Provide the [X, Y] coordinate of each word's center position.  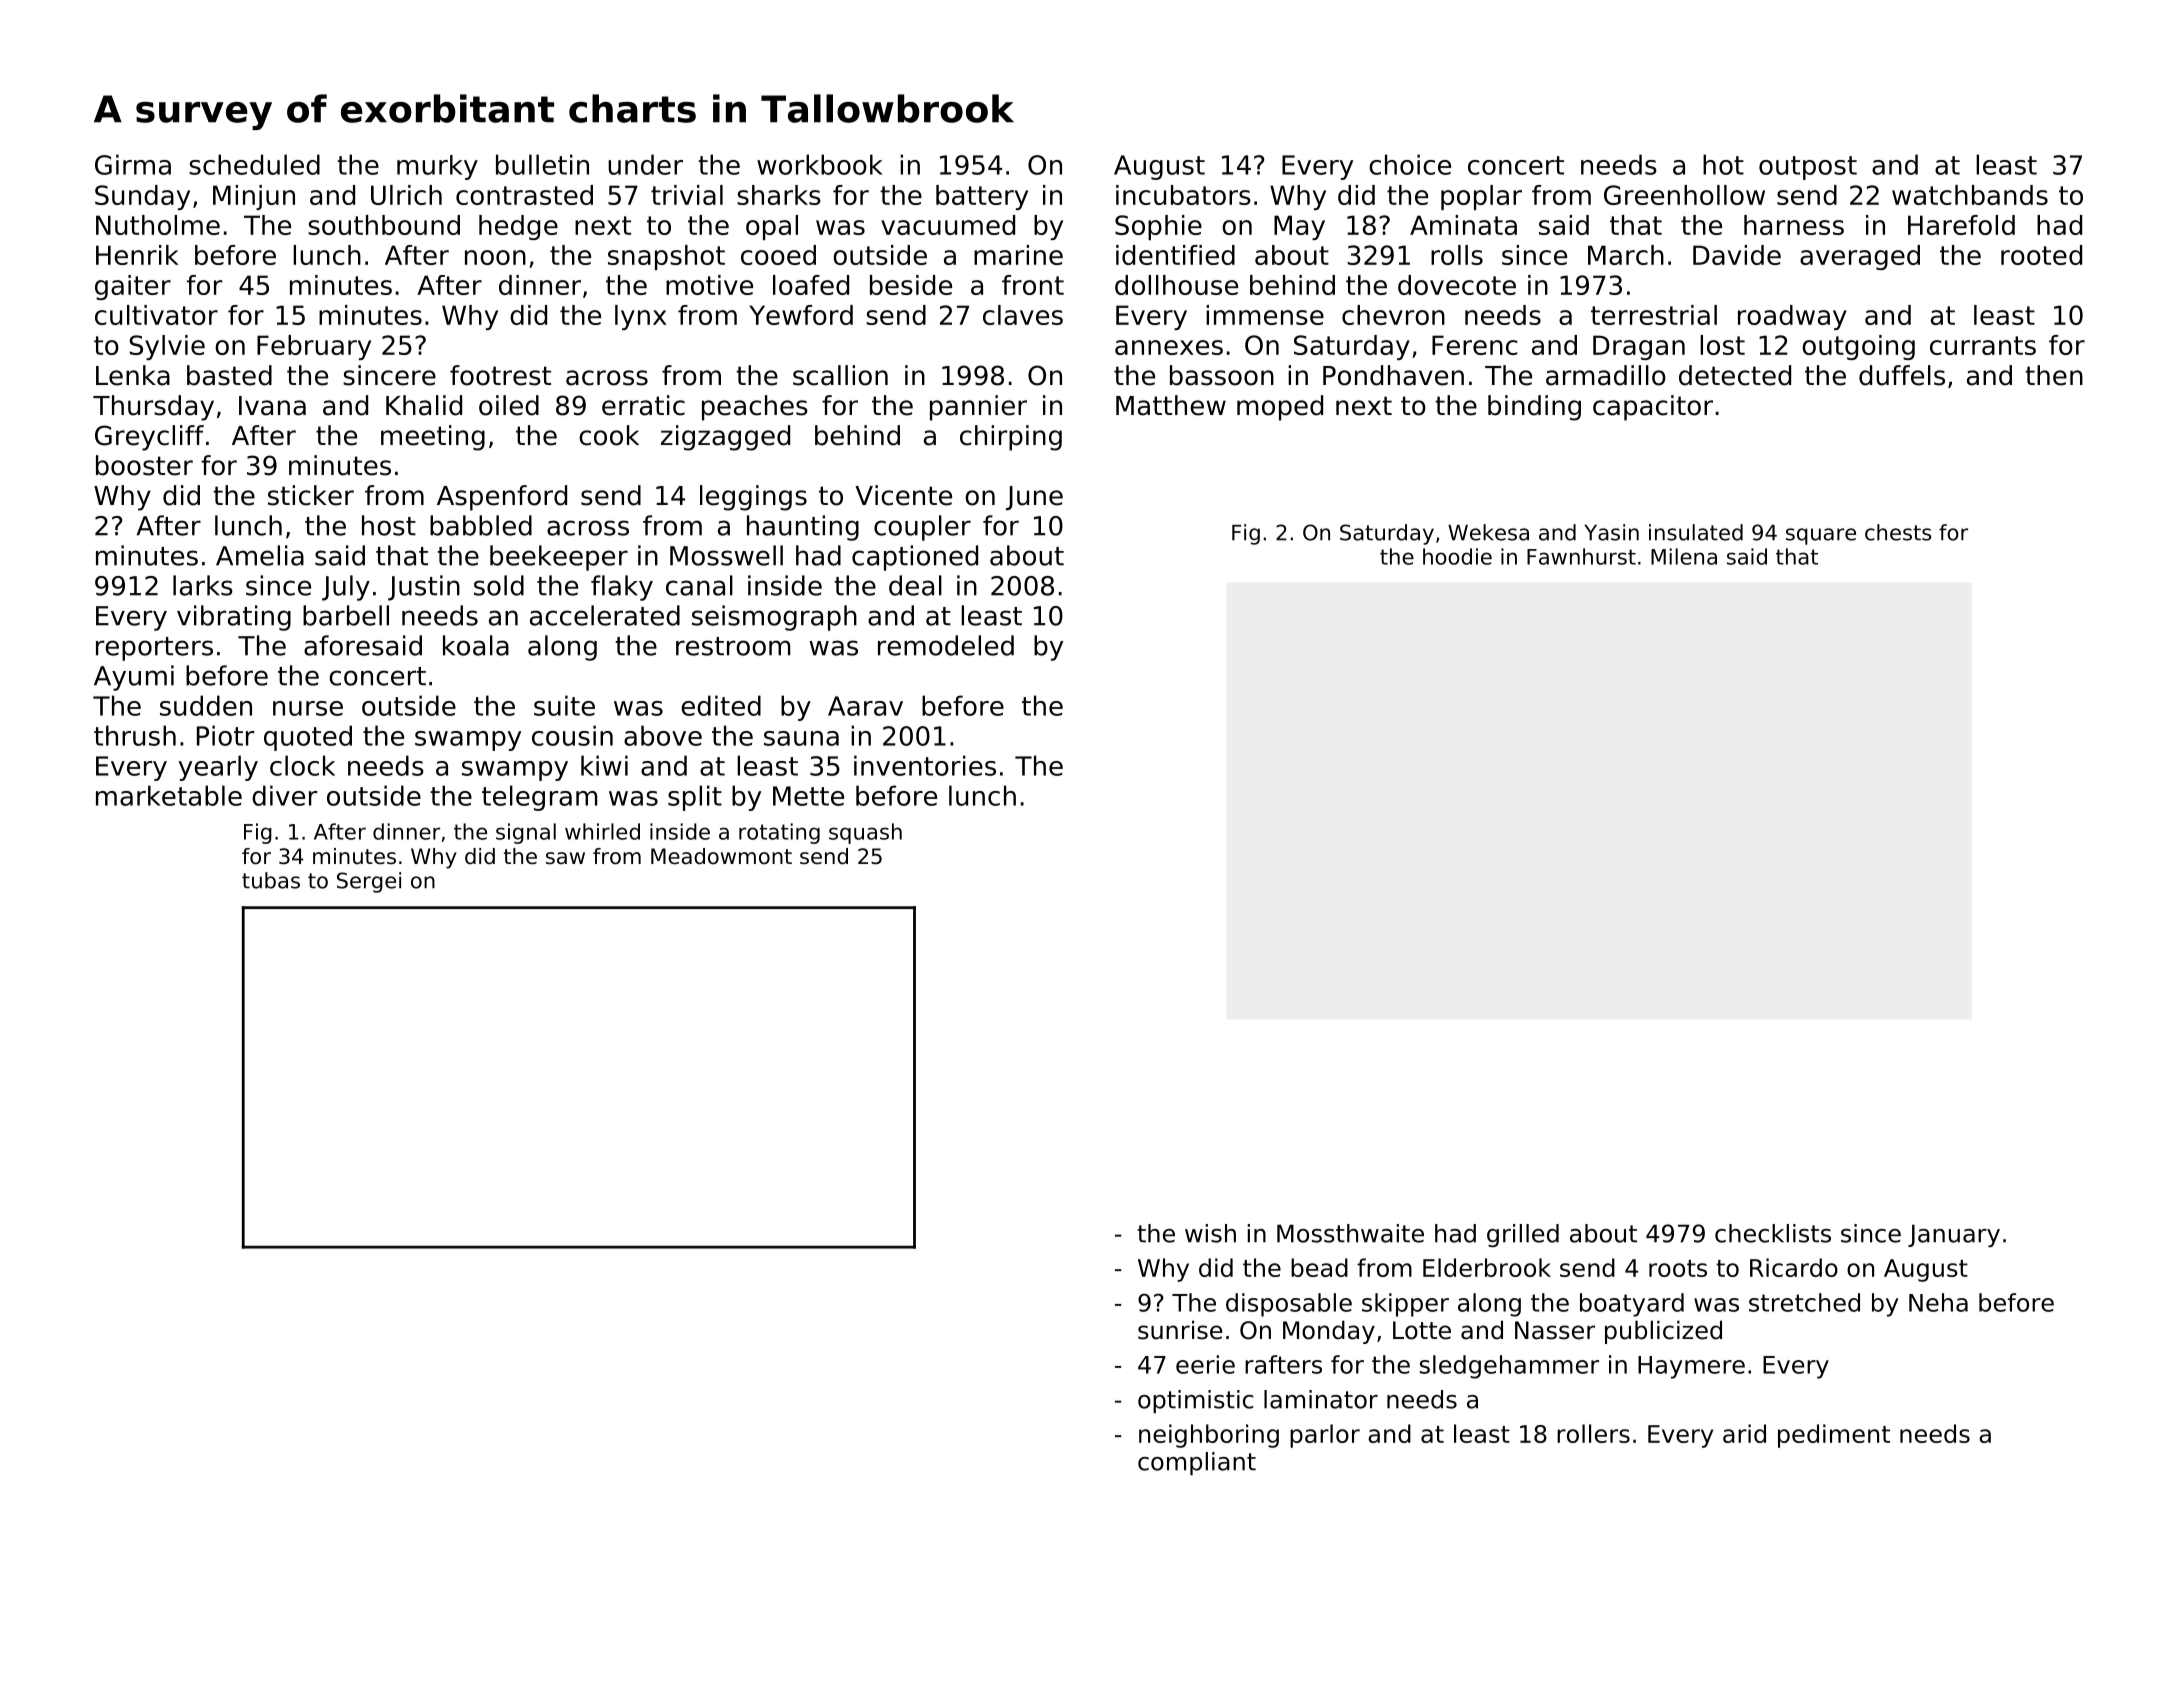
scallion [840, 375]
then [2054, 375]
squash [865, 833]
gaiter [133, 287]
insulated [1696, 532]
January [1954, 1236]
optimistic [1195, 1402]
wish [1210, 1233]
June [1034, 498]
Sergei [369, 882]
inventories [925, 765]
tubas [271, 880]
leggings [753, 498]
